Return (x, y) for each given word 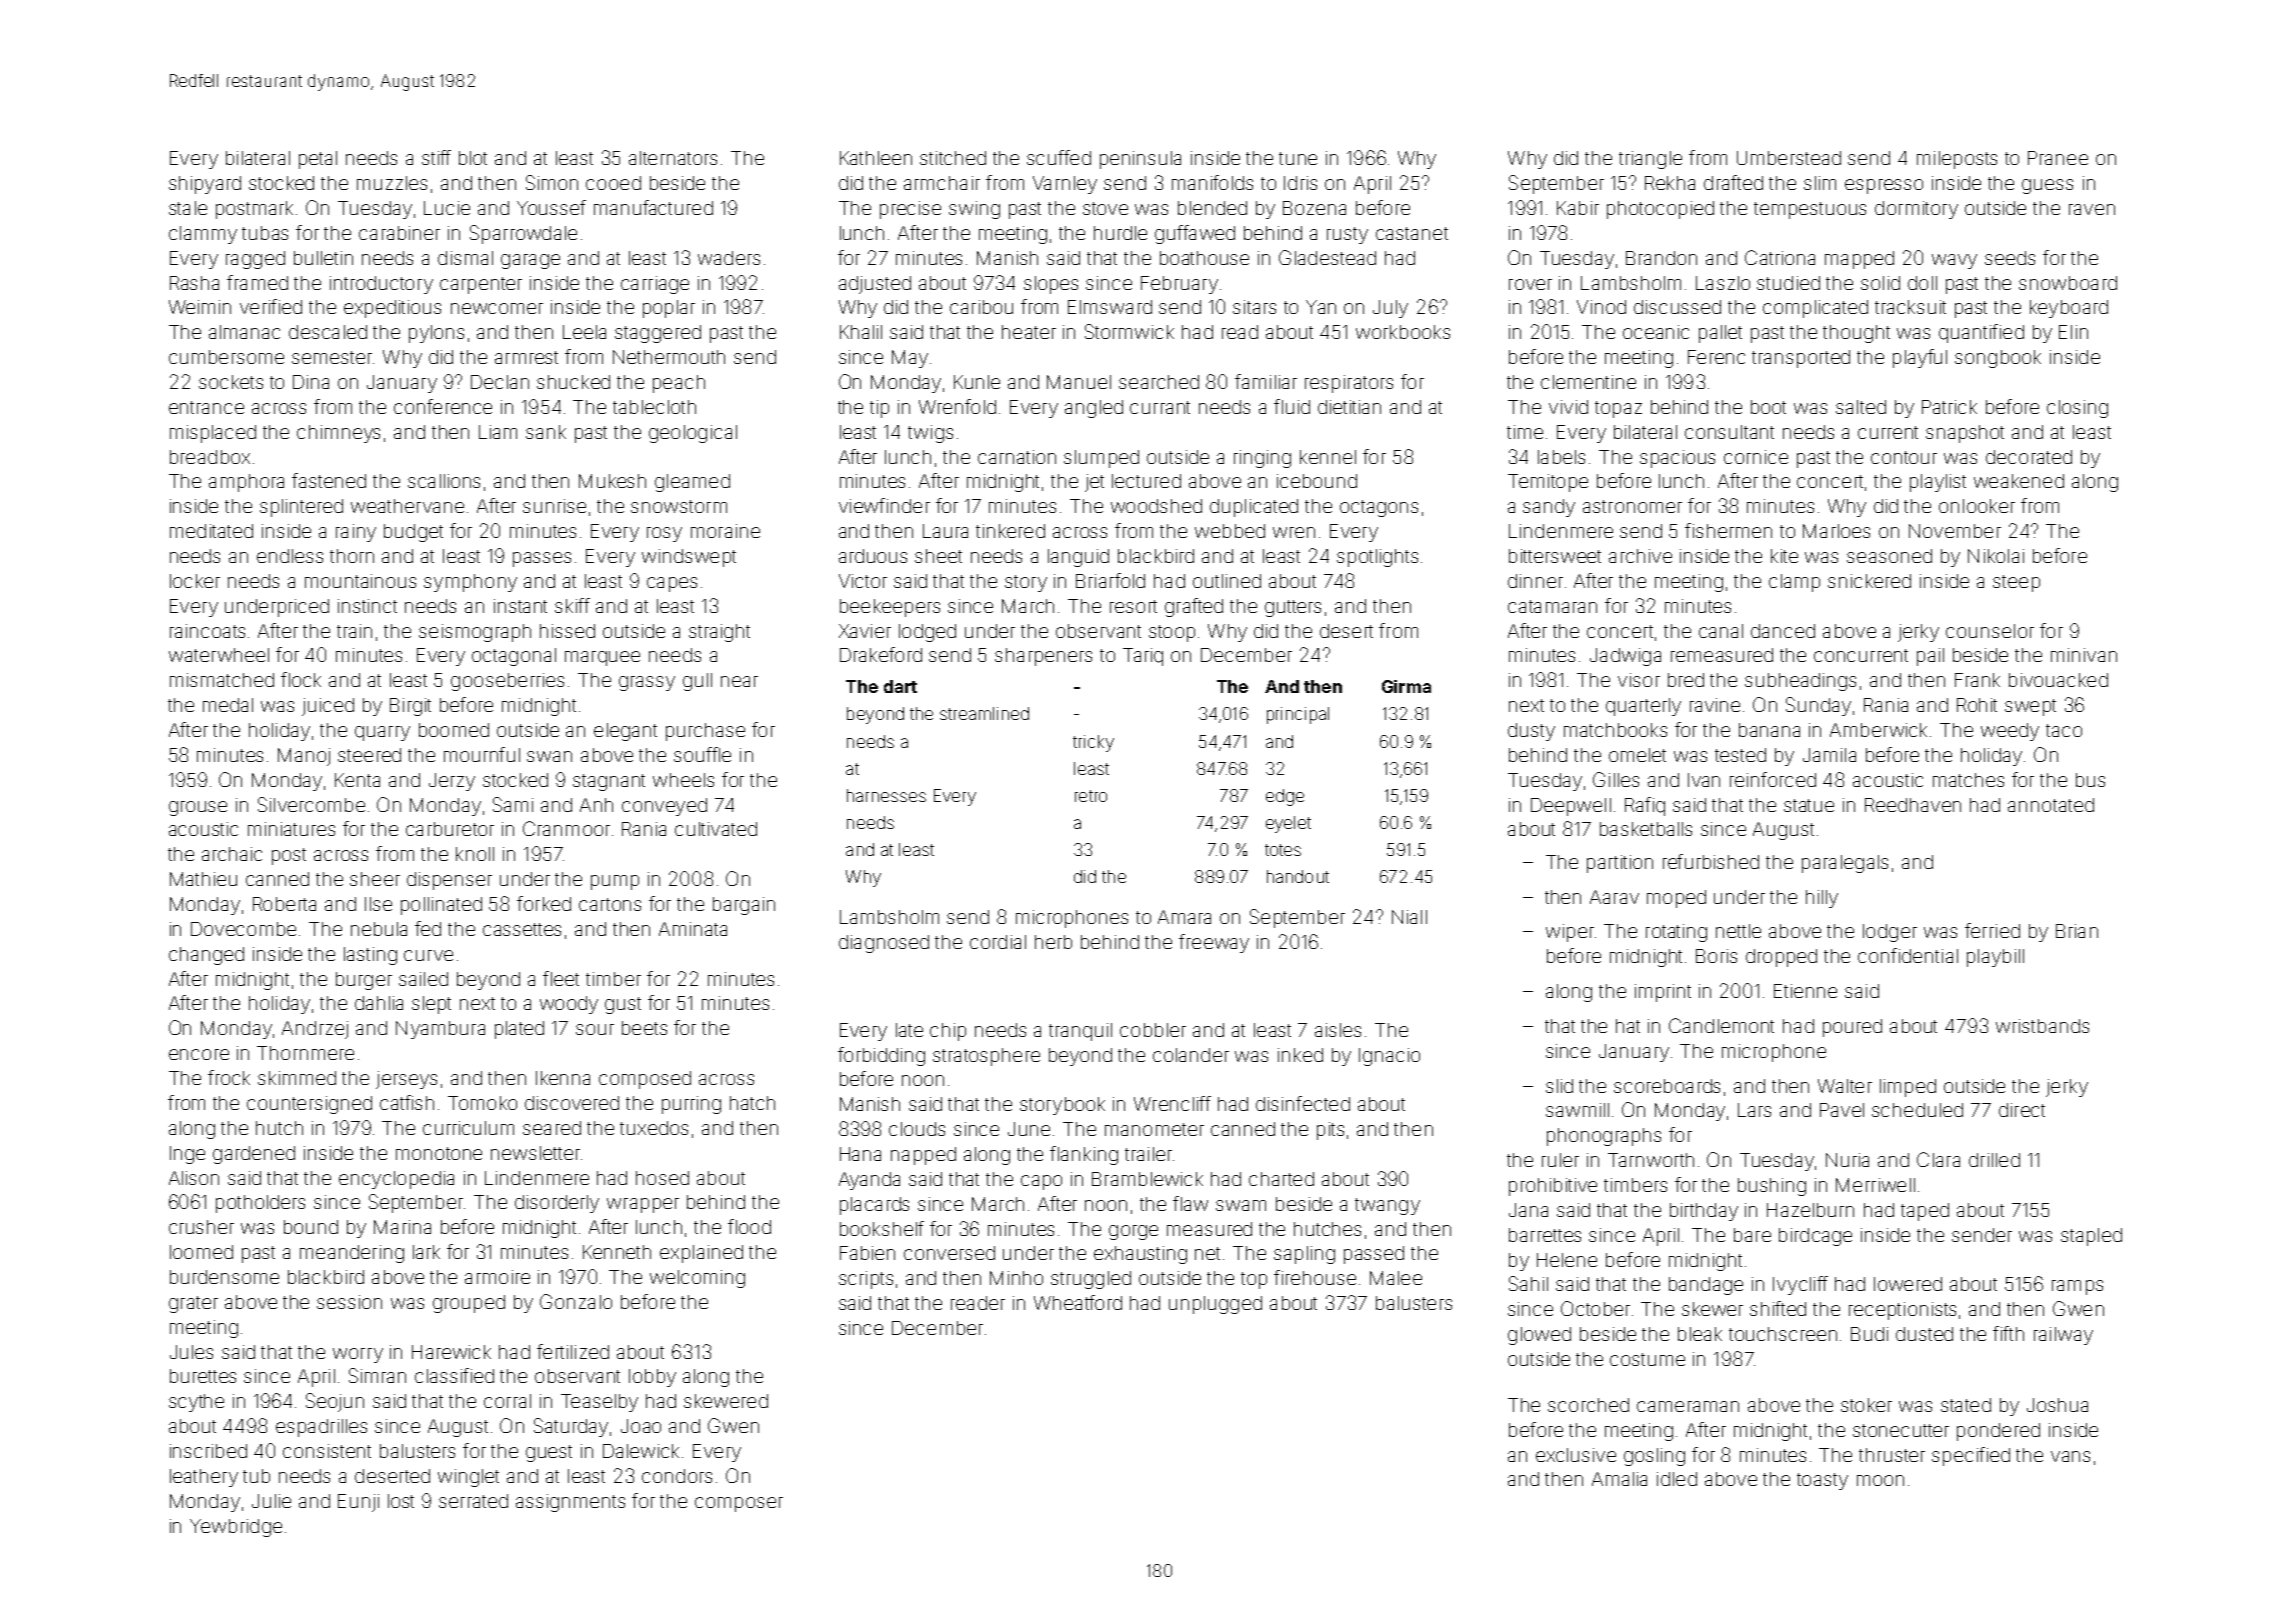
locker (195, 581)
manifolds (1212, 182)
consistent (327, 1451)
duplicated (1254, 508)
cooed (613, 183)
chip (948, 1032)
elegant (625, 732)
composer (739, 1504)
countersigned (309, 1105)
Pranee (2058, 158)
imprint (1663, 993)
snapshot (1965, 434)
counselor (1990, 631)
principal (1298, 715)
